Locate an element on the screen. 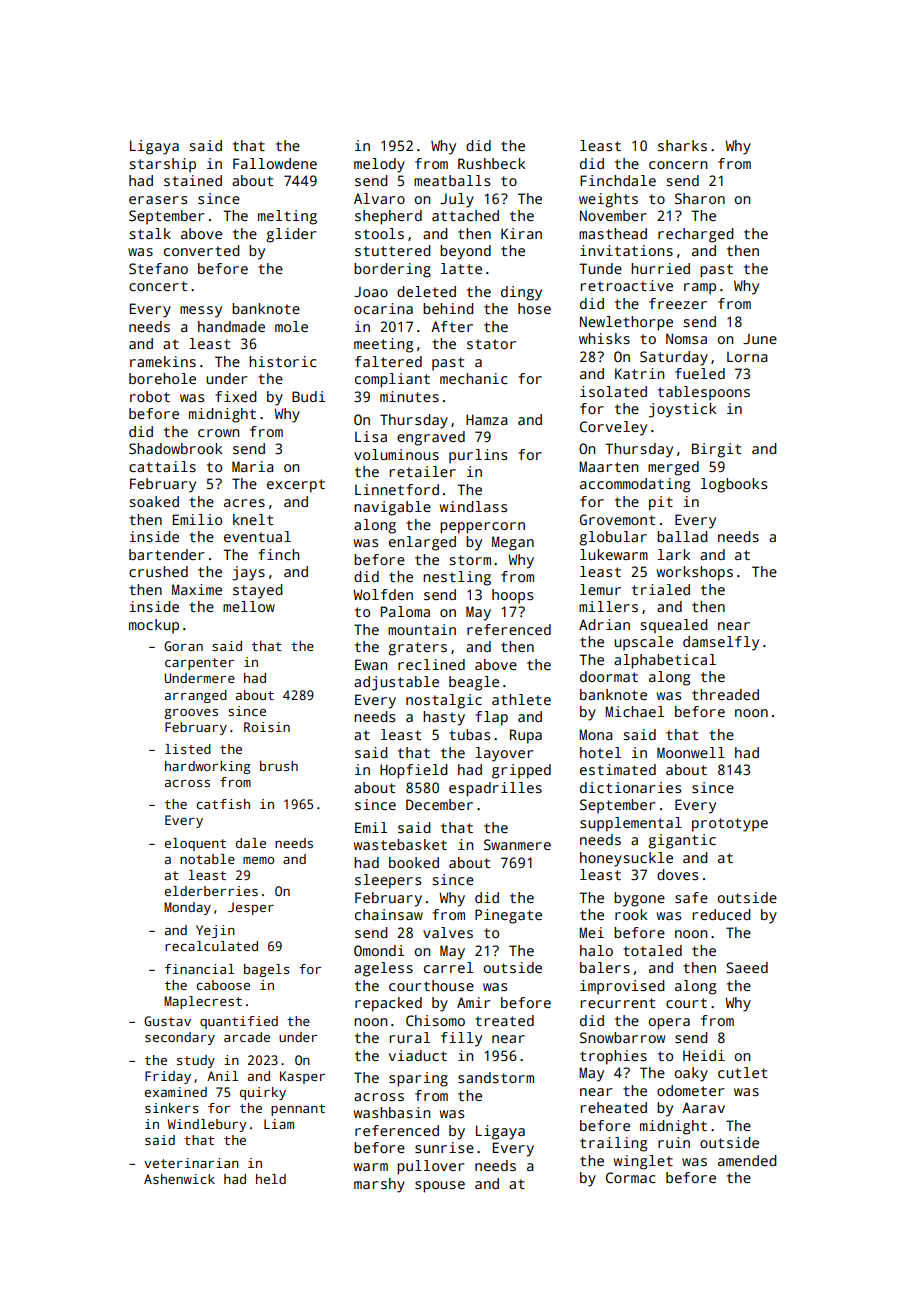 Image resolution: width=908 pixels, height=1316 pixels. ramekins is located at coordinates (163, 361).
